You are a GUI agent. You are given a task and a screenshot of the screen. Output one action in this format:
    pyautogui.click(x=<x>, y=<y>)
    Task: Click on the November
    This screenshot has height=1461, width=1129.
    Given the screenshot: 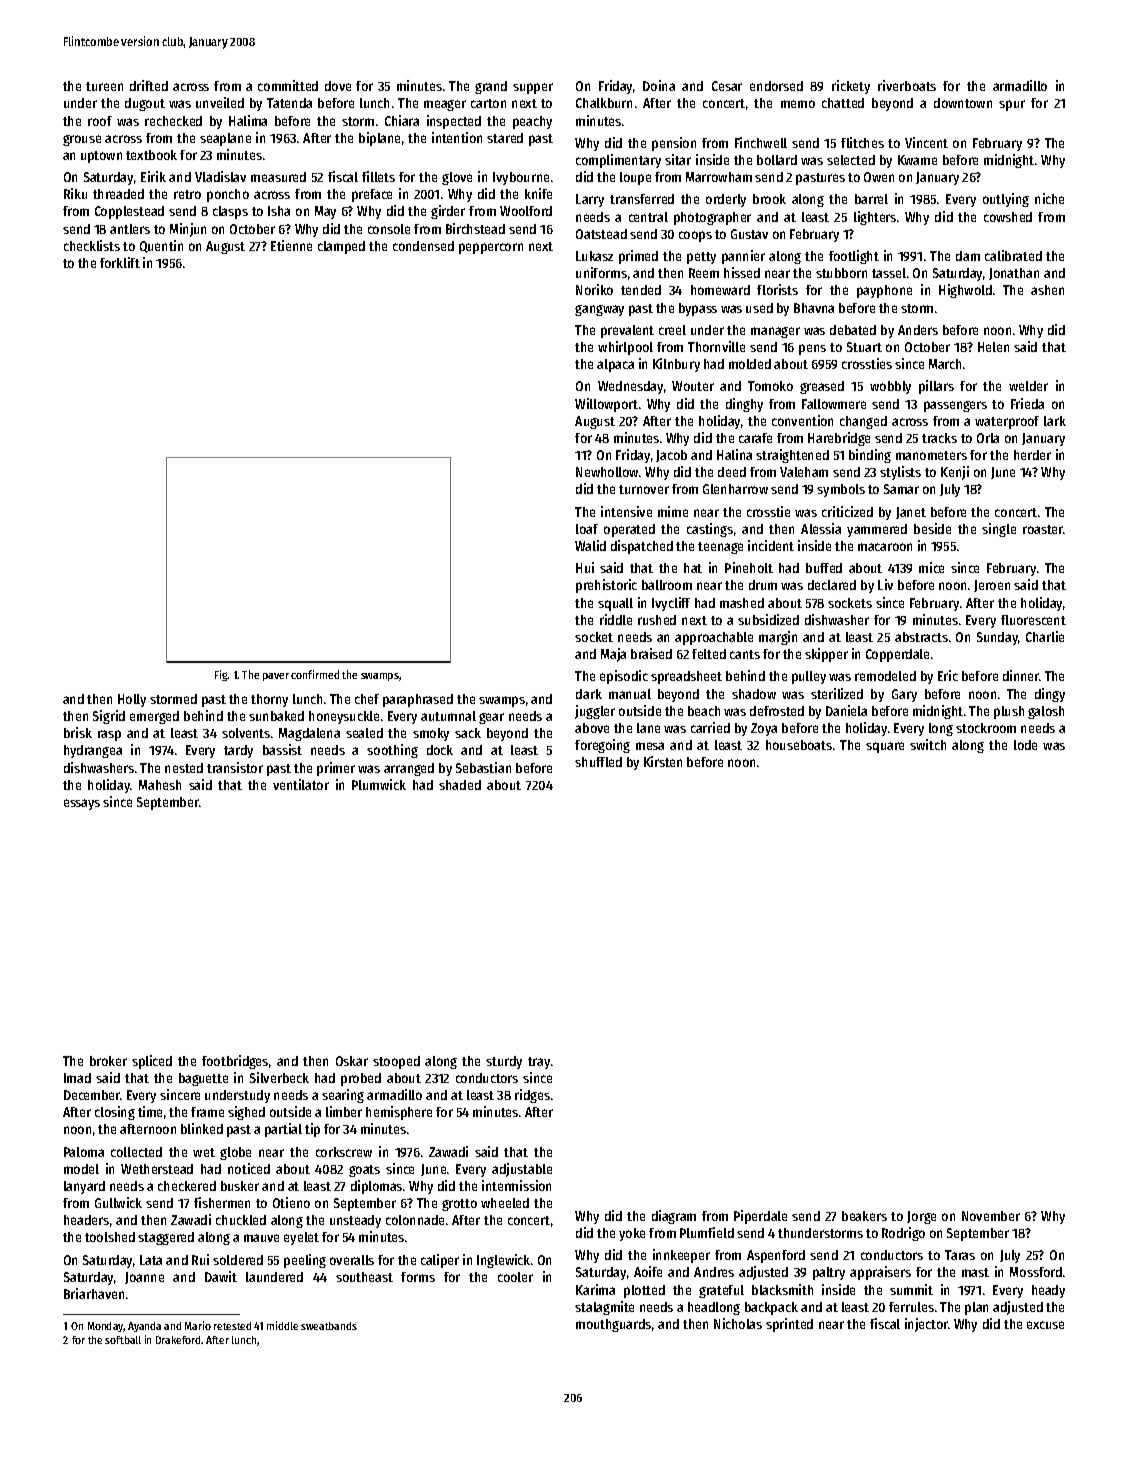 What is the action you would take?
    pyautogui.click(x=991, y=1216)
